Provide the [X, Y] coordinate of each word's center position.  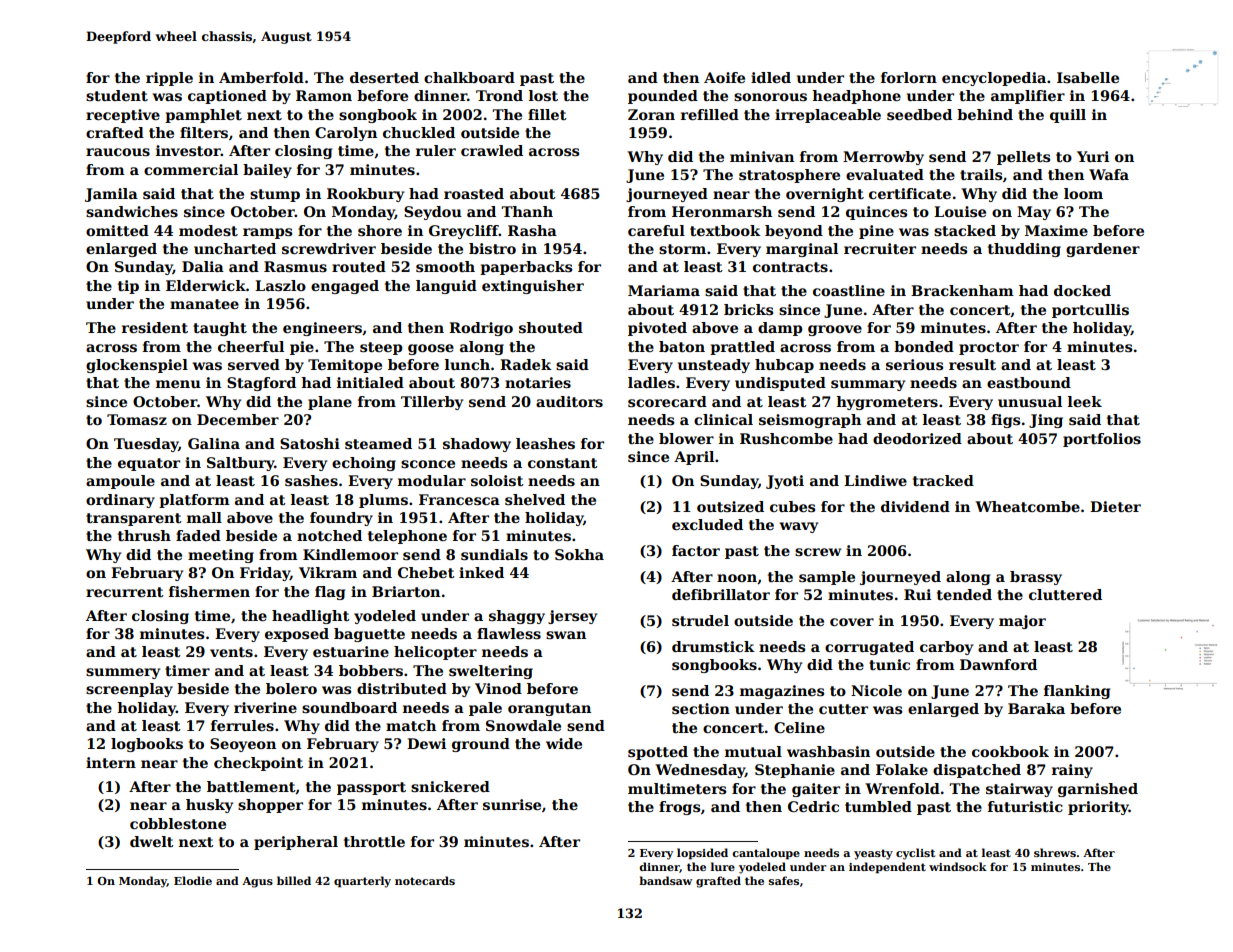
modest [208, 230]
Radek [526, 364]
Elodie [193, 880]
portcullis [1090, 311]
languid [446, 287]
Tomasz [137, 419]
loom [1083, 193]
